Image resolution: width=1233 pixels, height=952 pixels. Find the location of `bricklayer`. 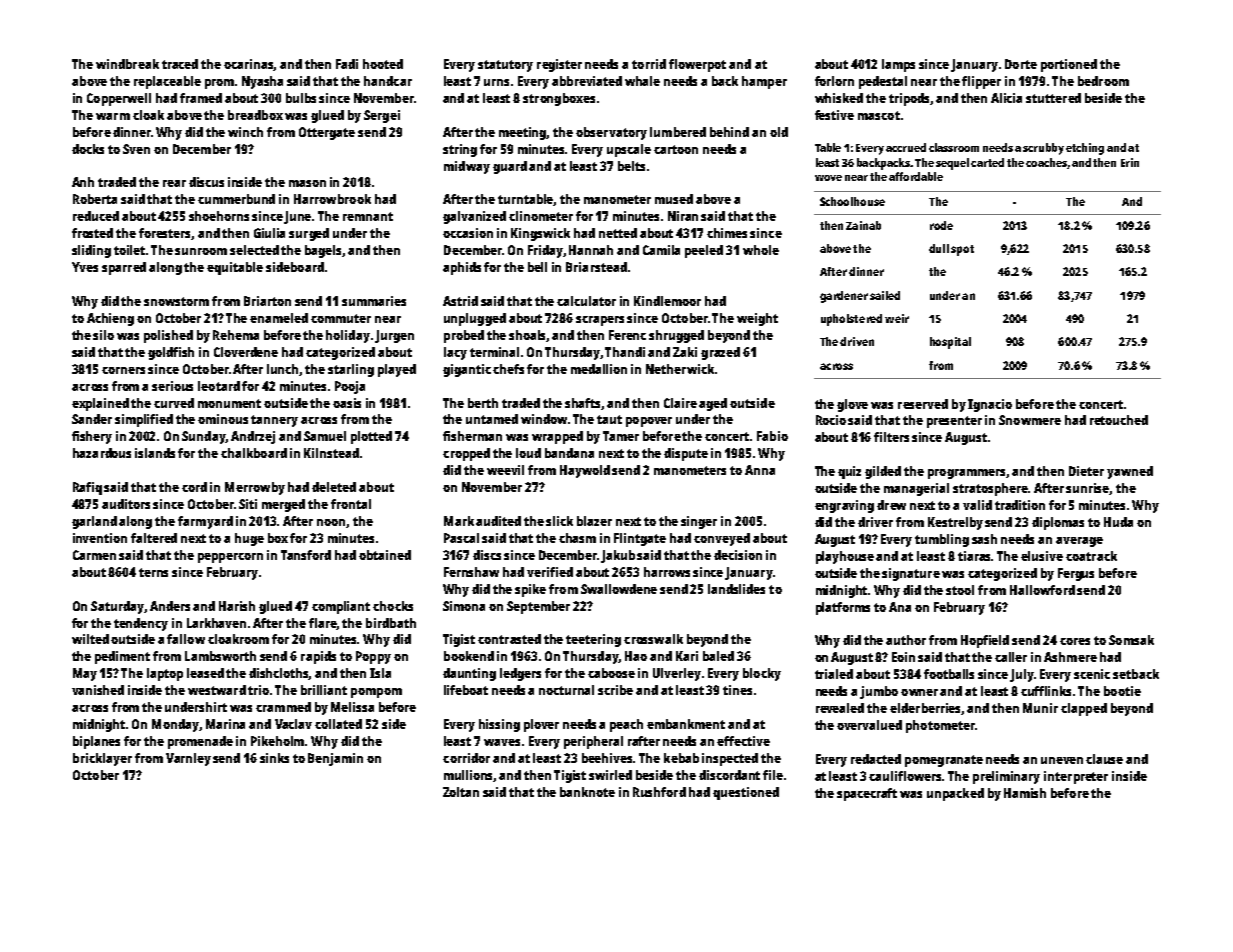

bricklayer is located at coordinates (102, 759).
